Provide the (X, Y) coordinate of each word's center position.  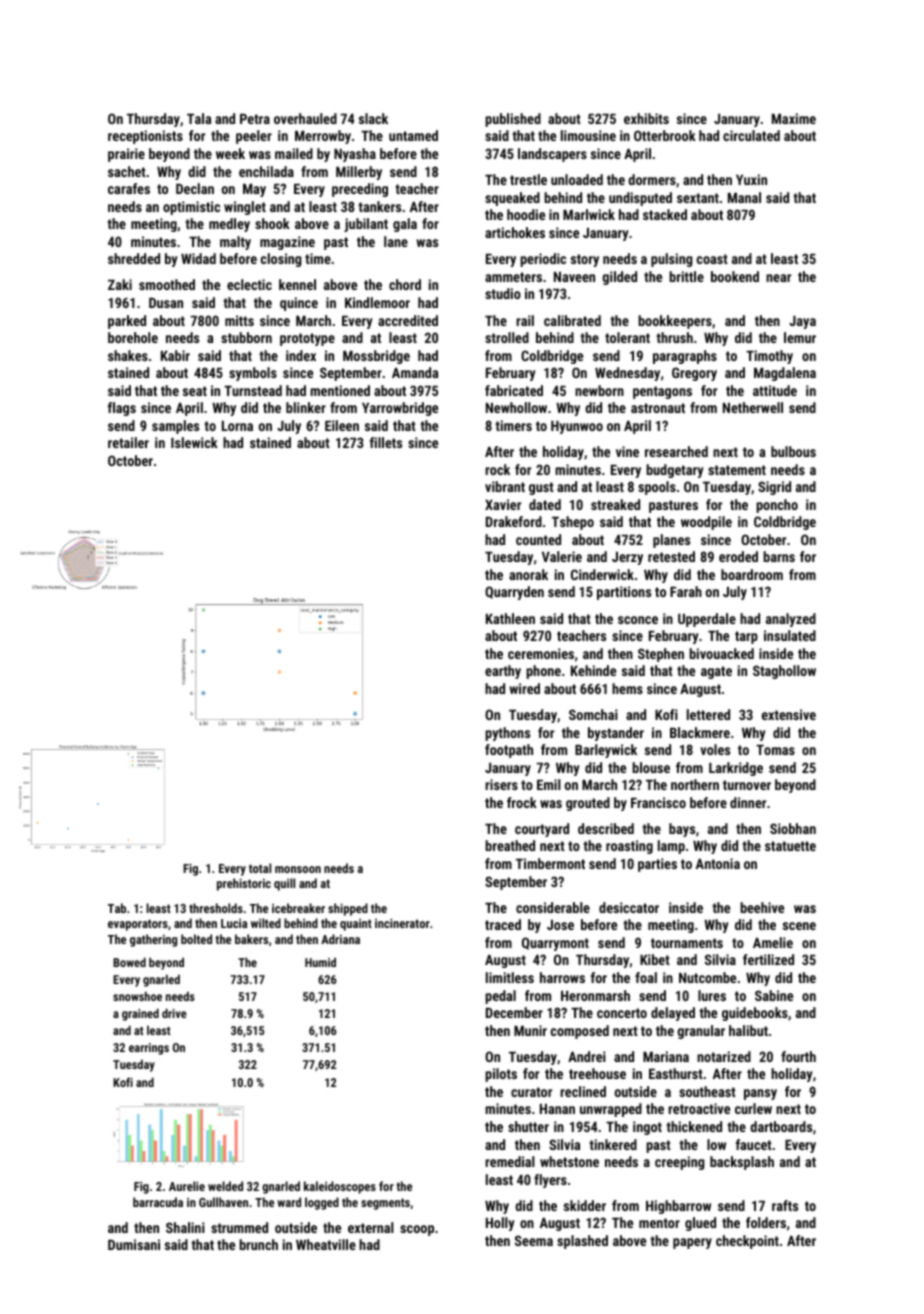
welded (225, 1186)
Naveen (574, 277)
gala (405, 225)
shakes (128, 355)
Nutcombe (707, 977)
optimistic (191, 208)
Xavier (503, 504)
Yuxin (751, 179)
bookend (735, 276)
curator (531, 1092)
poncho (777, 506)
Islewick (194, 442)
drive (174, 1013)
